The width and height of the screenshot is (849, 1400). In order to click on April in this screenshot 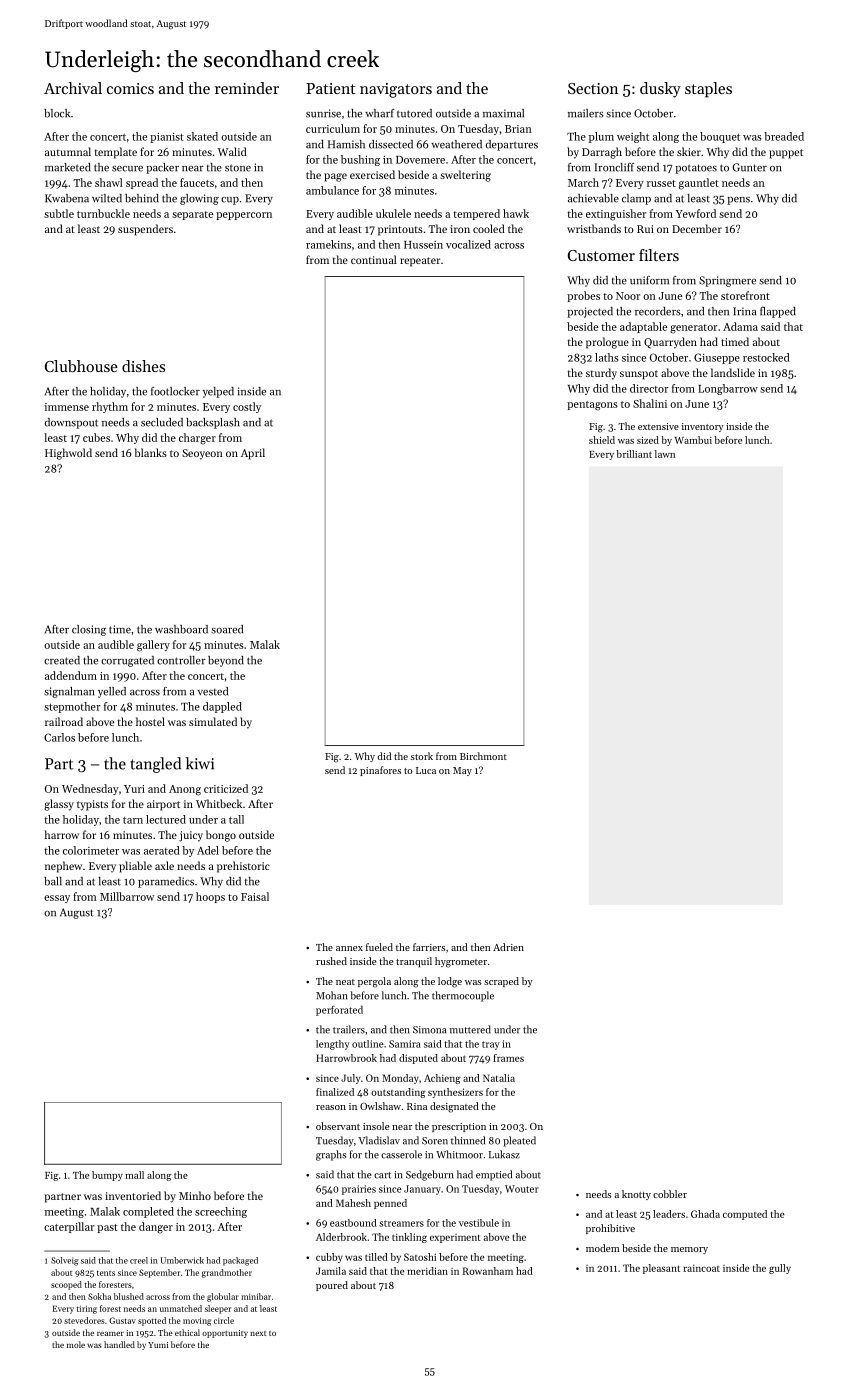, I will do `click(253, 454)`.
